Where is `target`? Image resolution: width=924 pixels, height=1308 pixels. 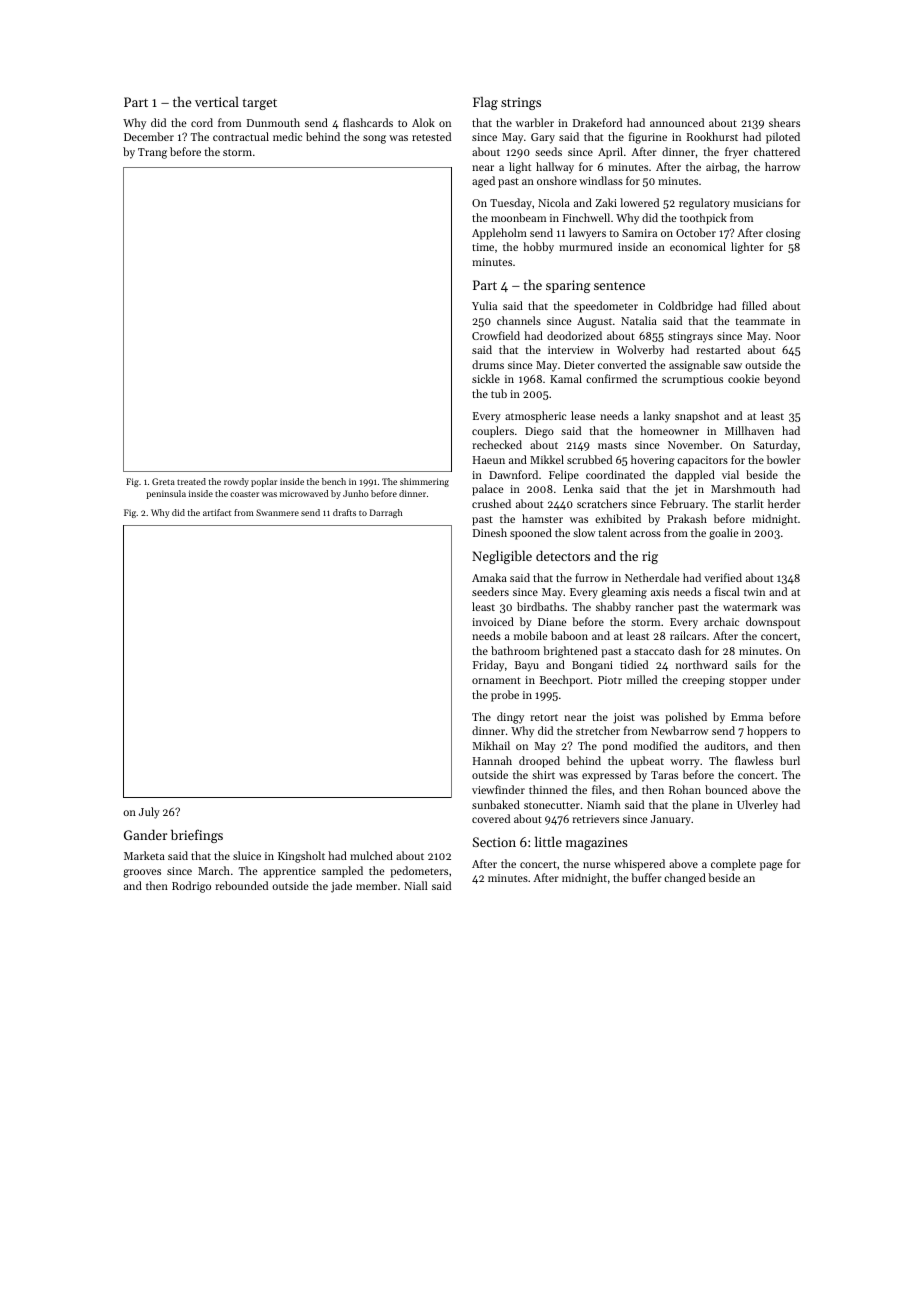 target is located at coordinates (259, 104).
